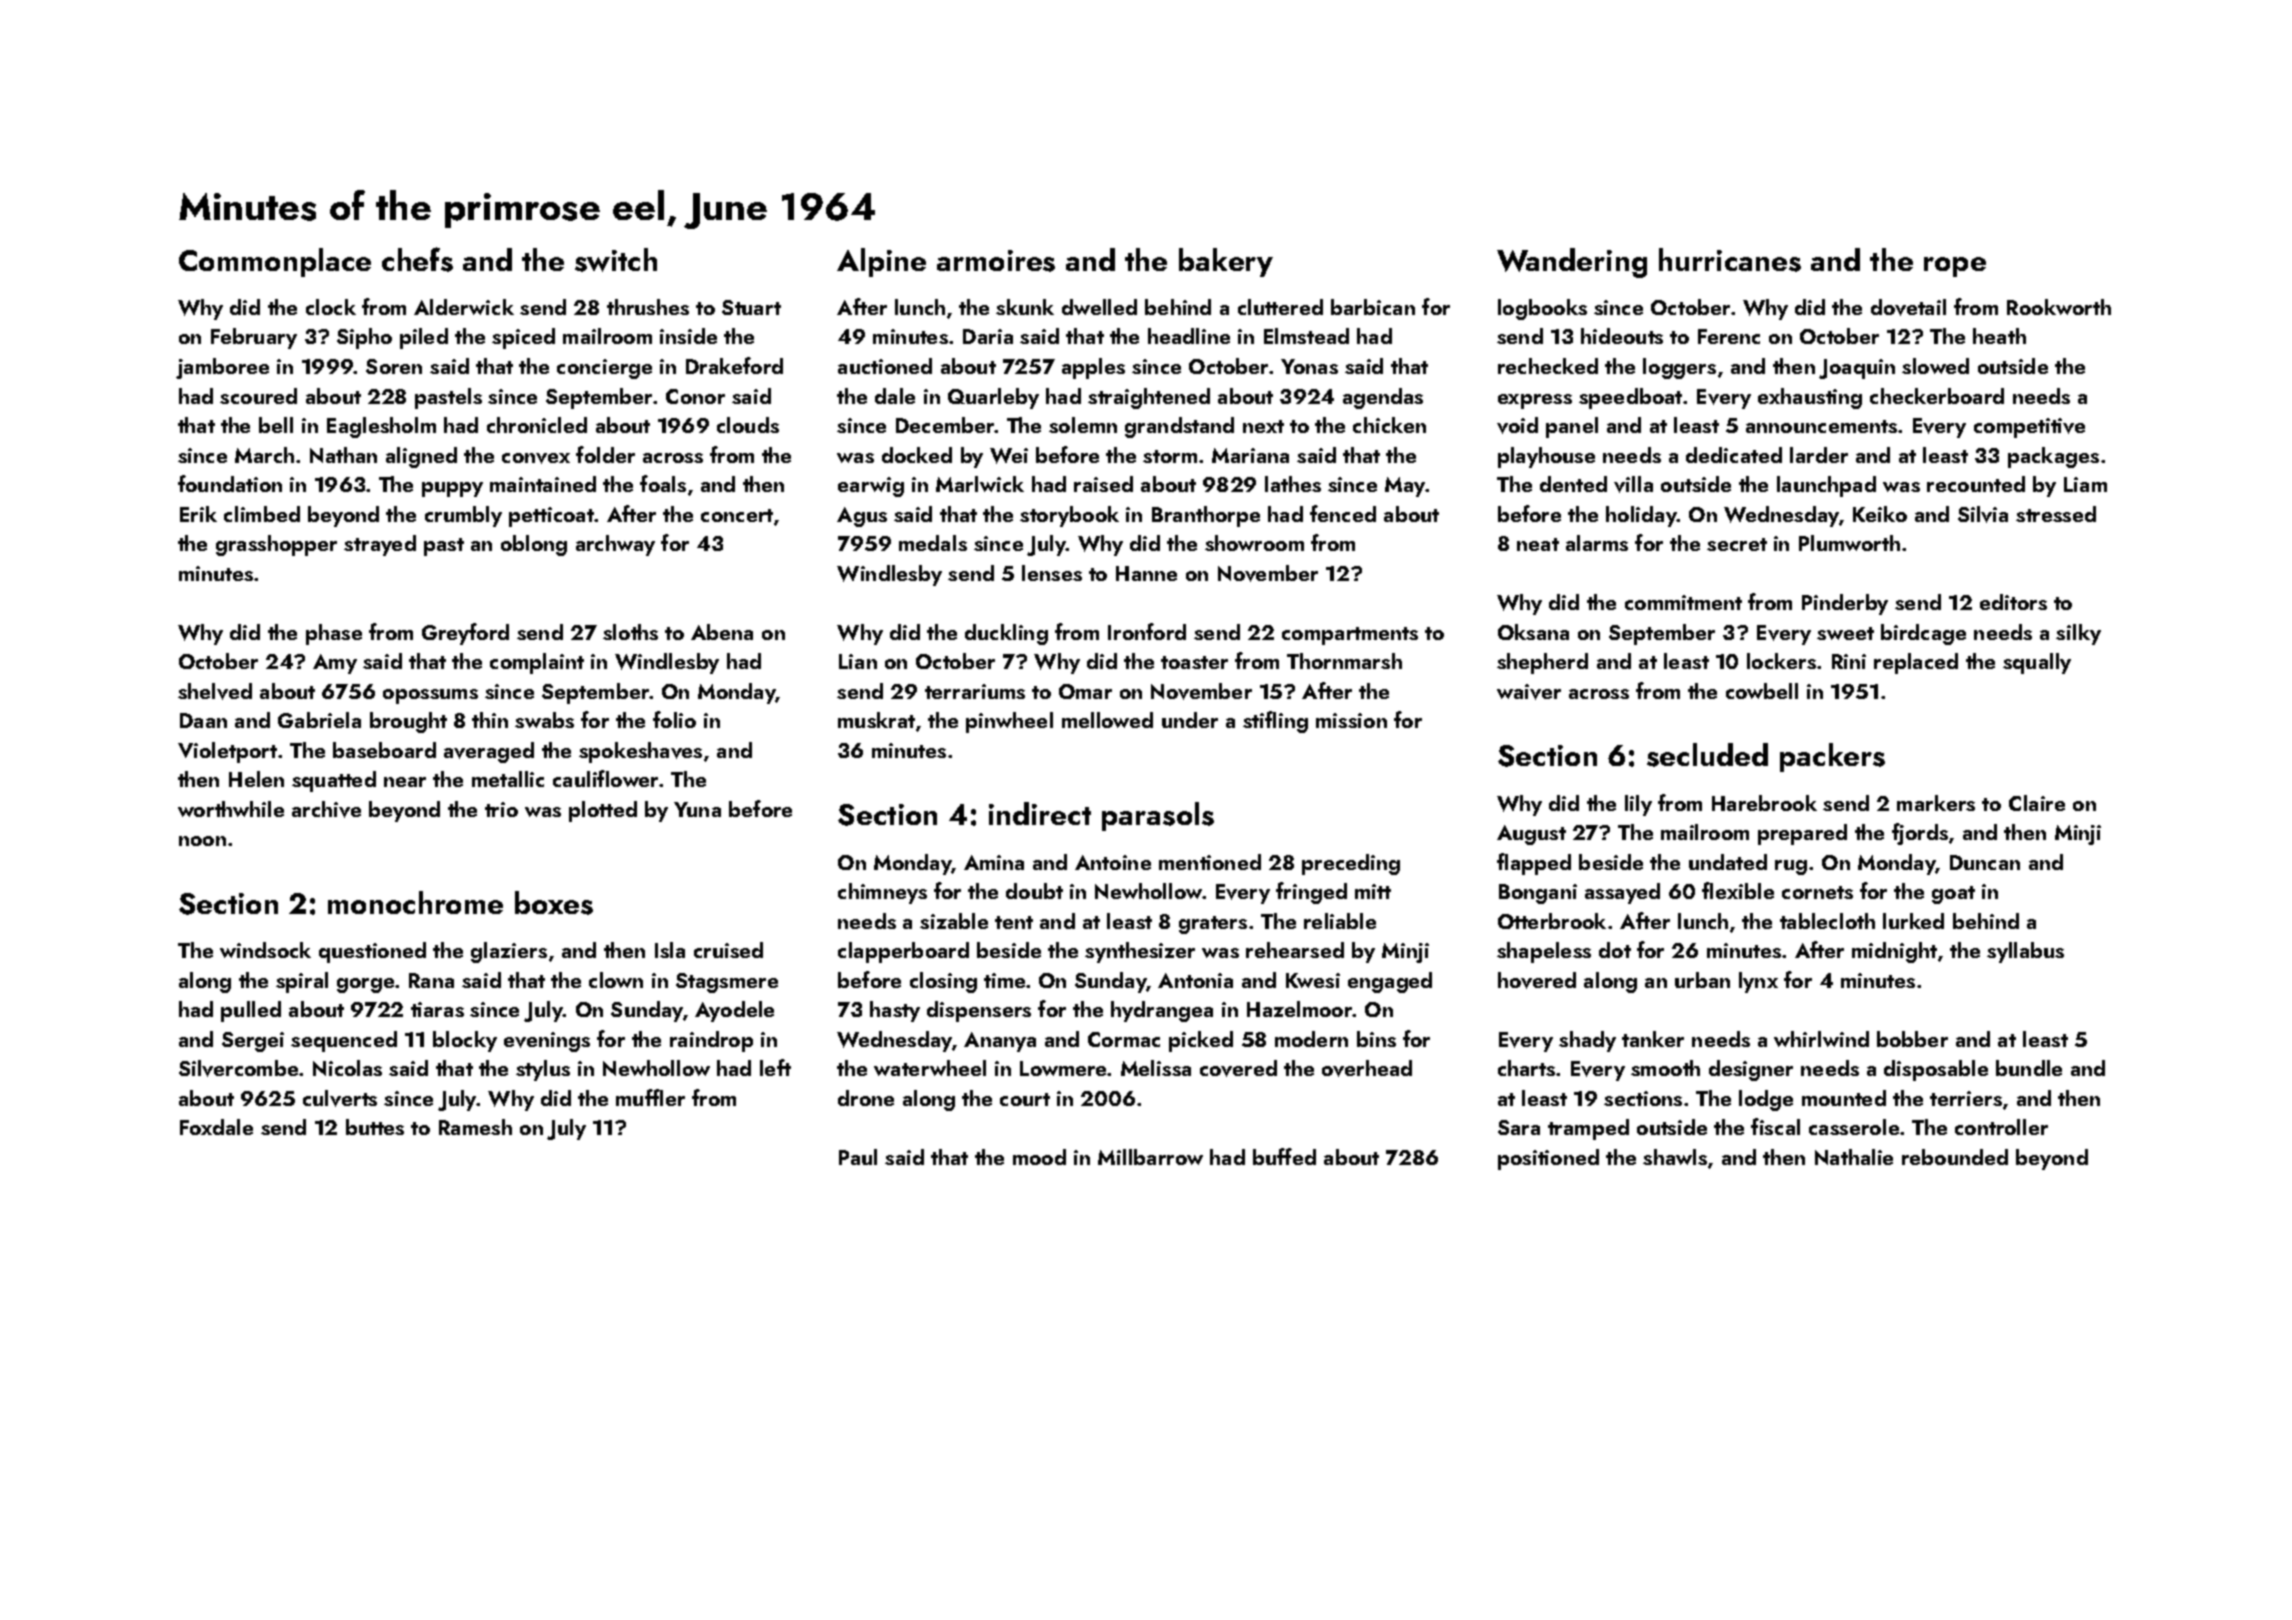  What do you see at coordinates (1734, 455) in the screenshot?
I see `dedicated` at bounding box center [1734, 455].
